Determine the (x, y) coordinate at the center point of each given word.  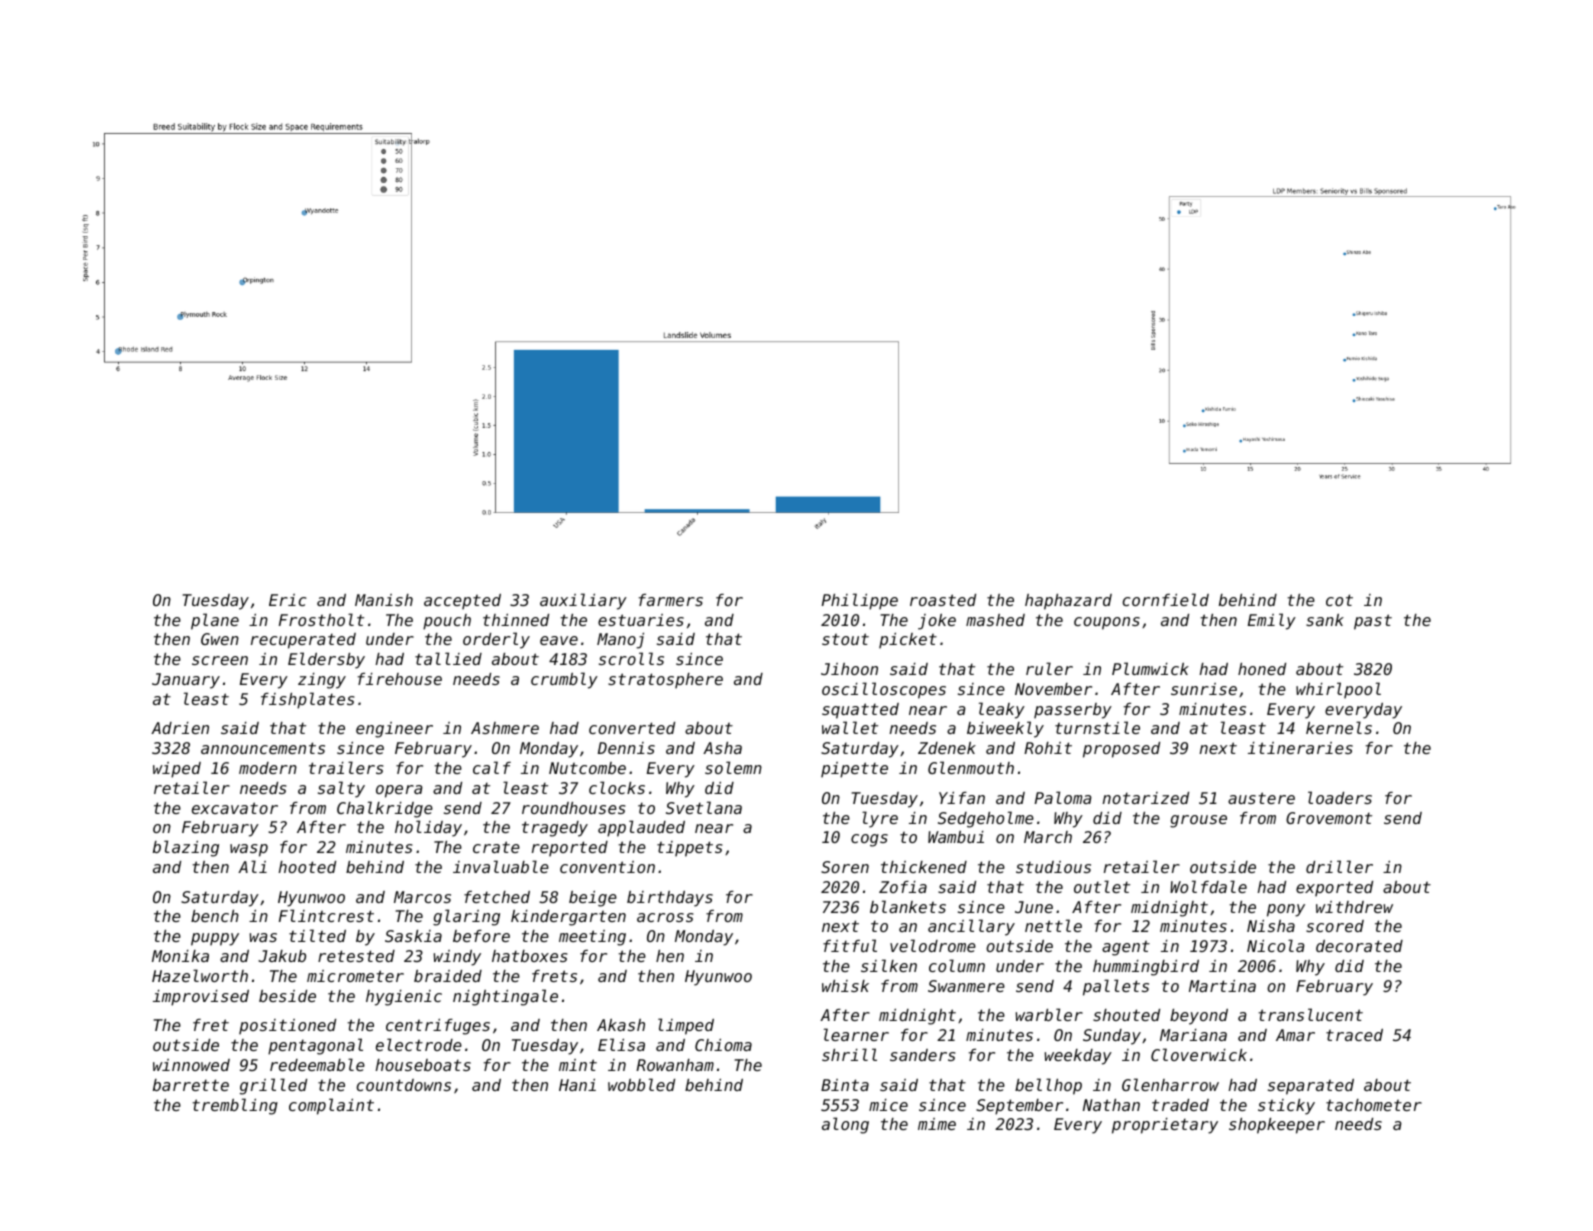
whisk (845, 986)
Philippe (860, 601)
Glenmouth (971, 767)
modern (268, 768)
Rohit (1048, 748)
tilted (317, 935)
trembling (235, 1106)
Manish (384, 600)
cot (1339, 600)
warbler (1049, 1014)
